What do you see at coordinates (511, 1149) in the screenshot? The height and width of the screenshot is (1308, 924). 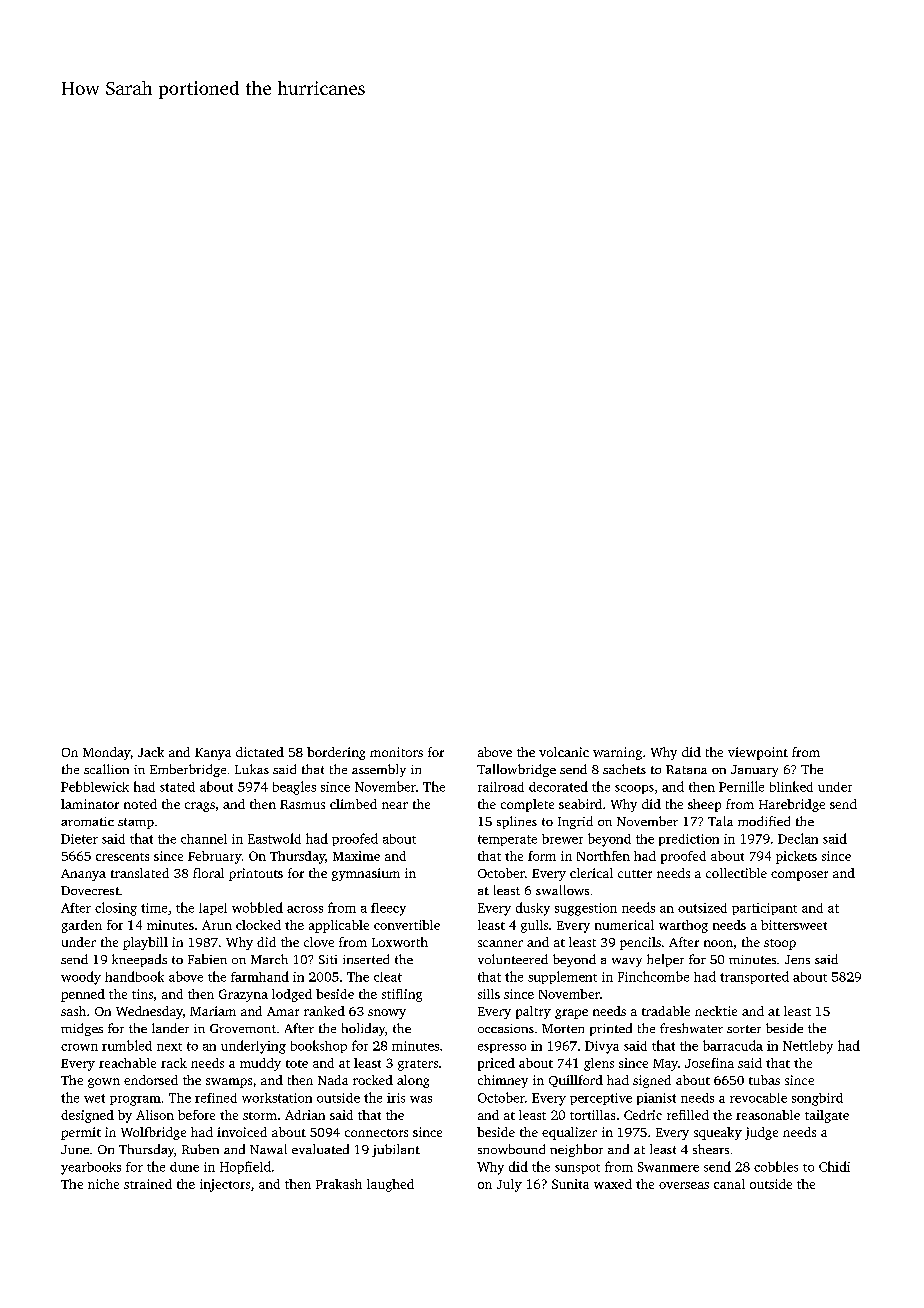 I see `snowbound` at bounding box center [511, 1149].
